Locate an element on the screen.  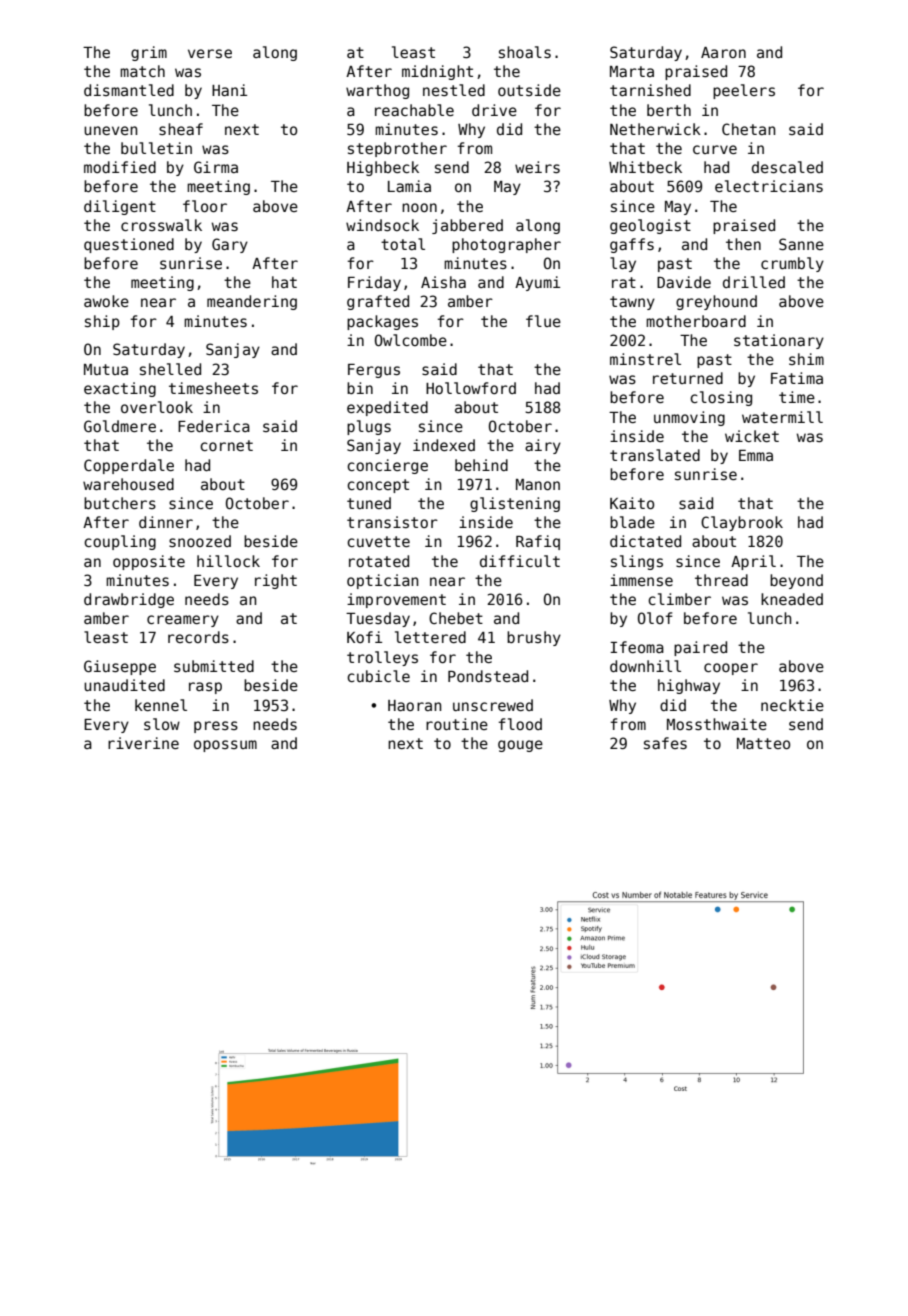
shoals is located at coordinates (525, 52).
